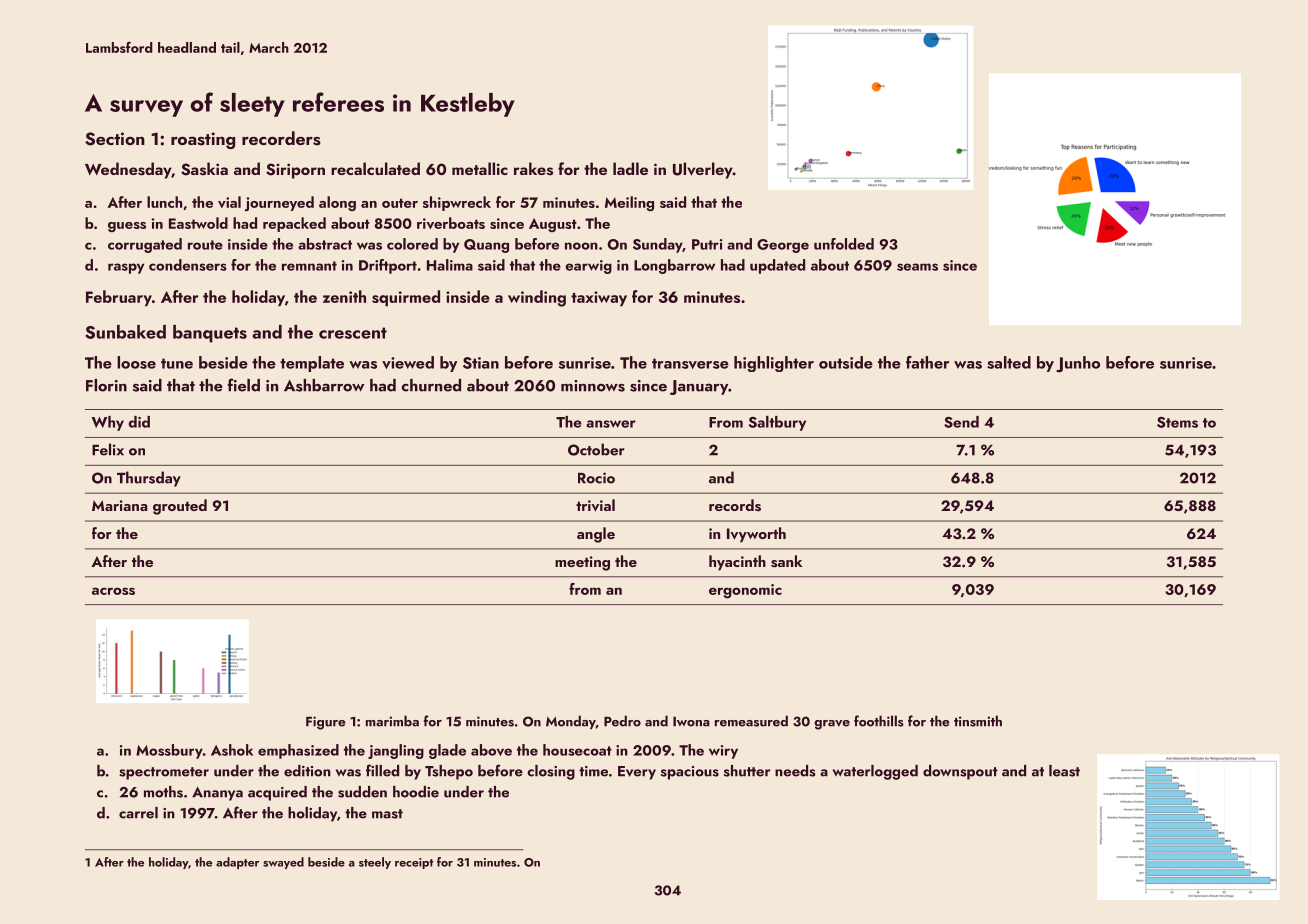 This page has height=924, width=1308. What do you see at coordinates (108, 449) in the page?
I see `Felix` at bounding box center [108, 449].
